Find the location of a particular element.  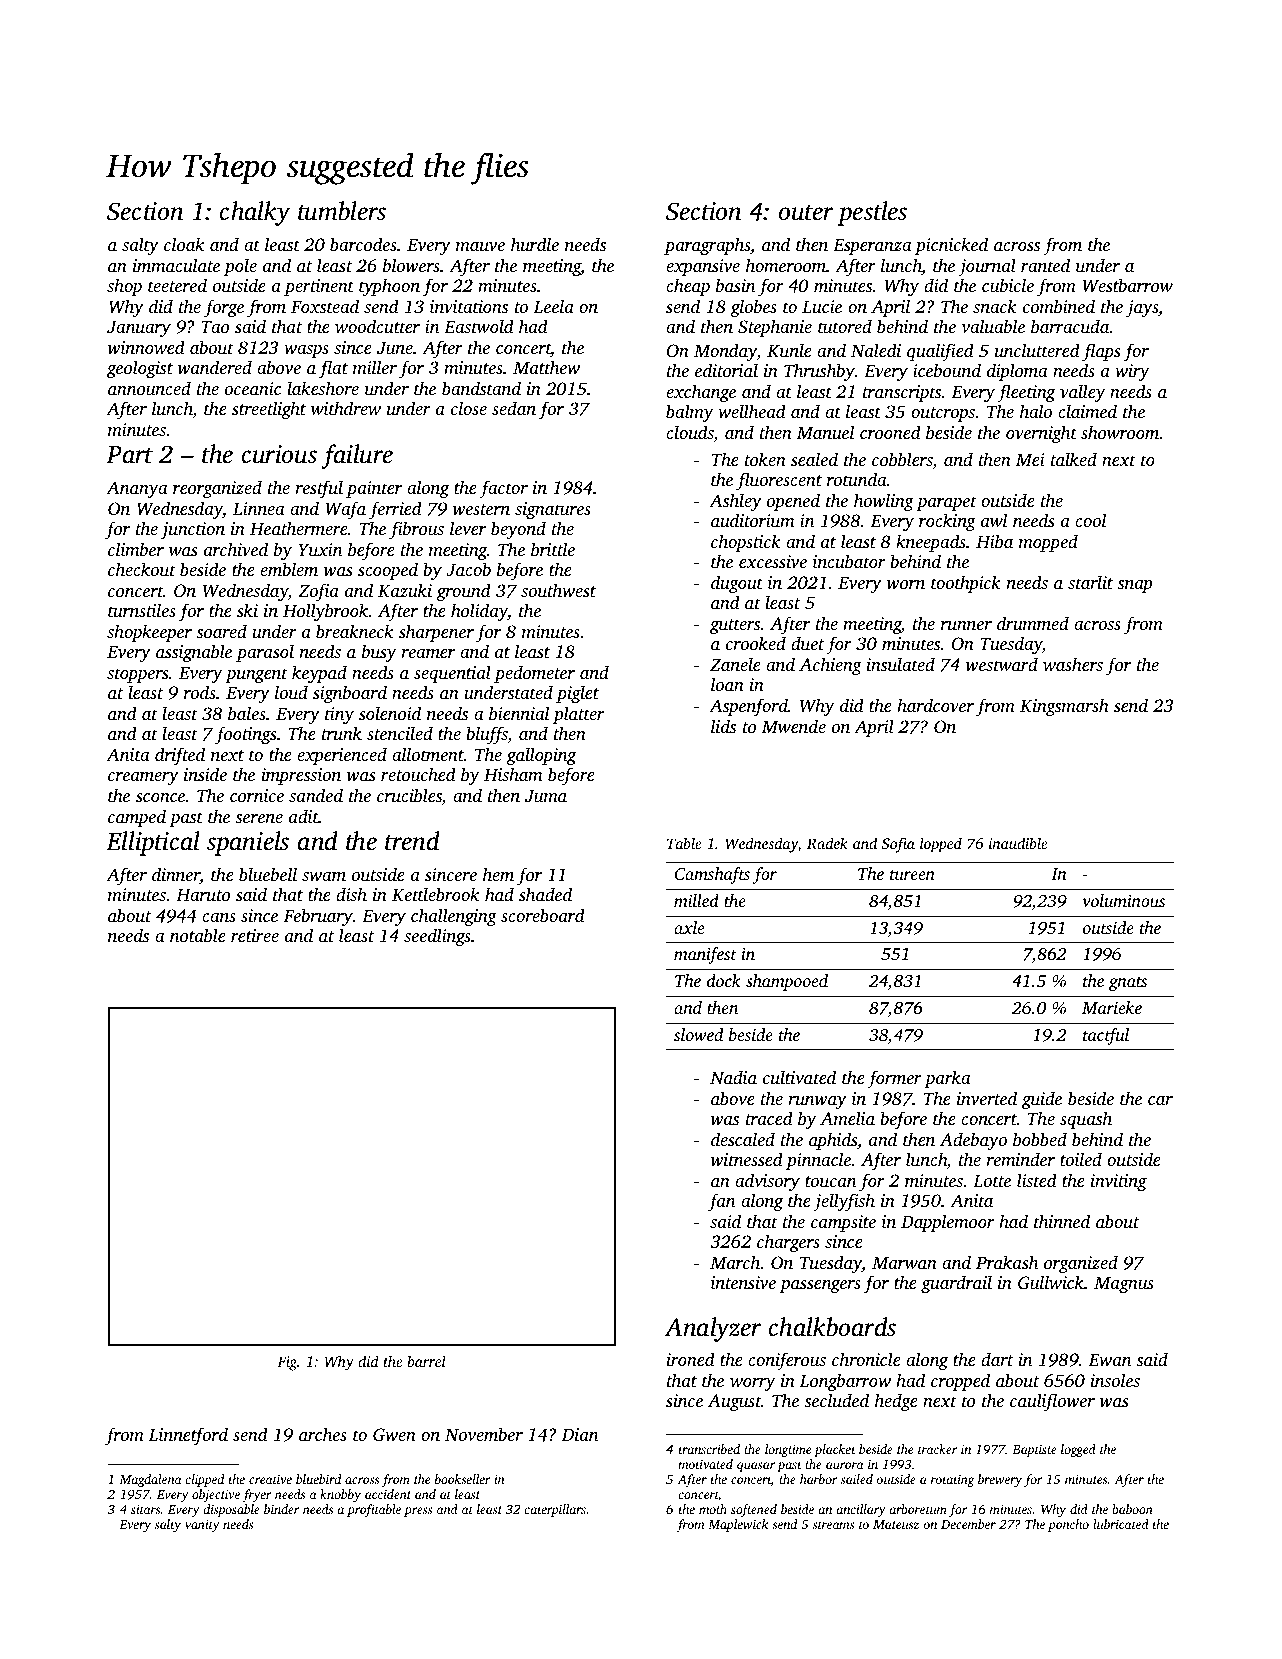

announced is located at coordinates (149, 388).
